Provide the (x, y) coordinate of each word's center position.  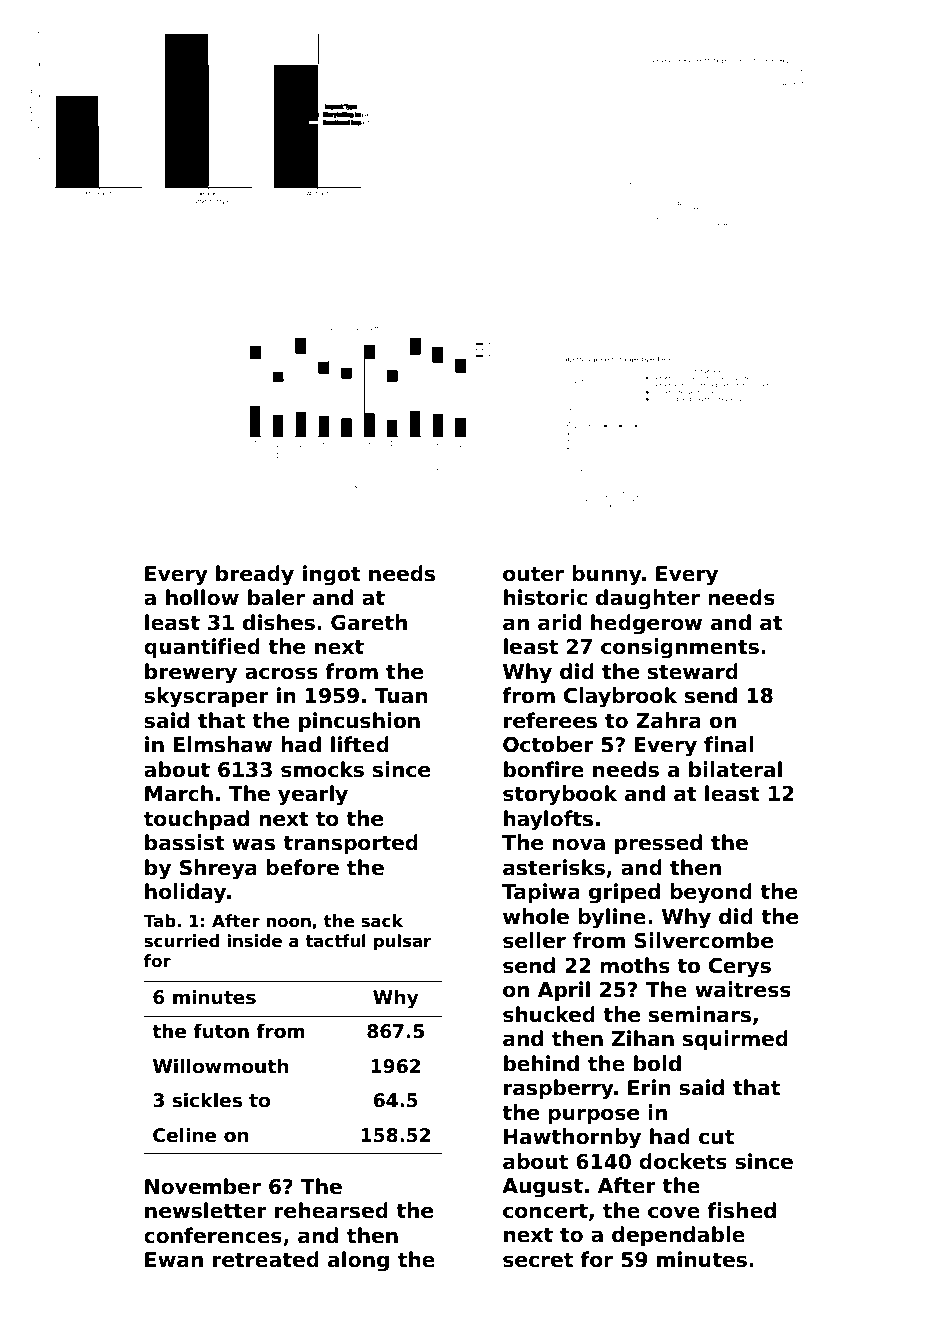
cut (716, 1137)
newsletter (206, 1210)
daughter (648, 599)
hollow (202, 597)
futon (221, 1031)
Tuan (401, 696)
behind (541, 1063)
